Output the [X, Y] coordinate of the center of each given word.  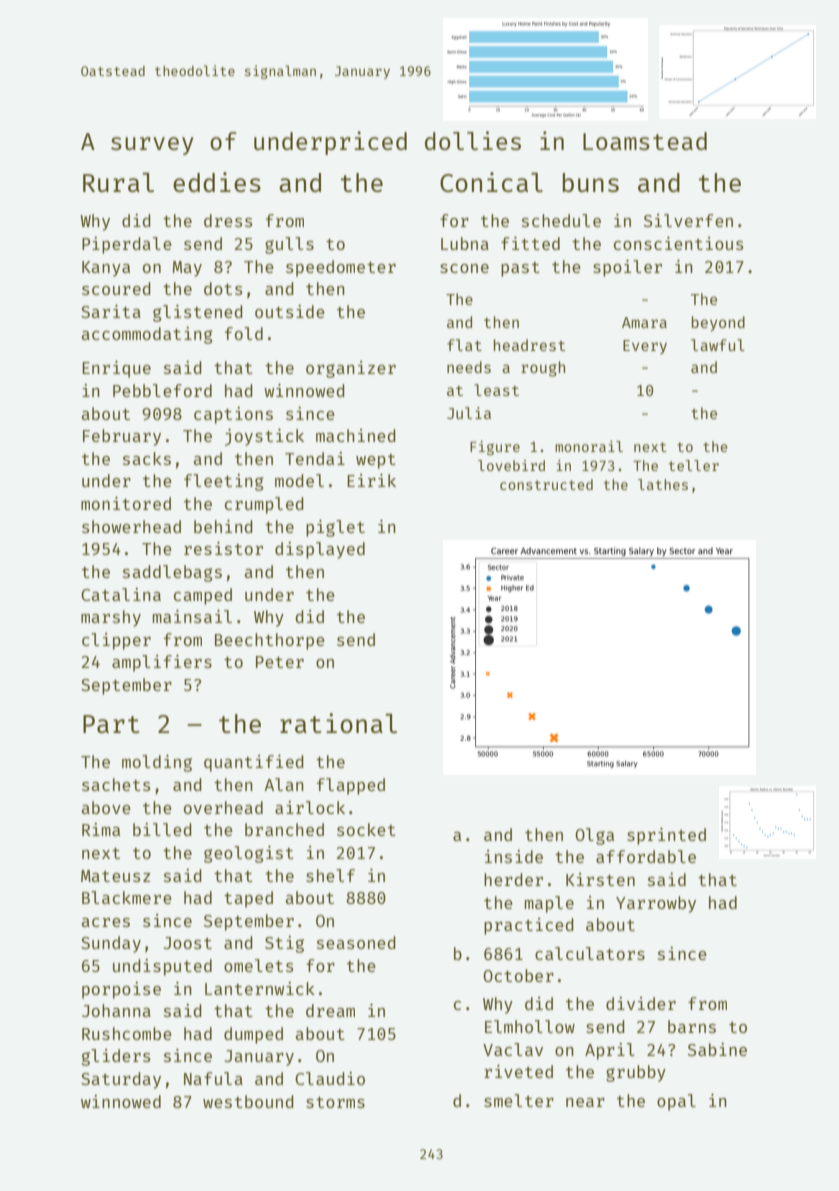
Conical [491, 182]
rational [338, 723]
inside [514, 856]
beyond [718, 323]
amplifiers [162, 663]
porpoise [121, 990]
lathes [663, 484]
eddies [217, 182]
